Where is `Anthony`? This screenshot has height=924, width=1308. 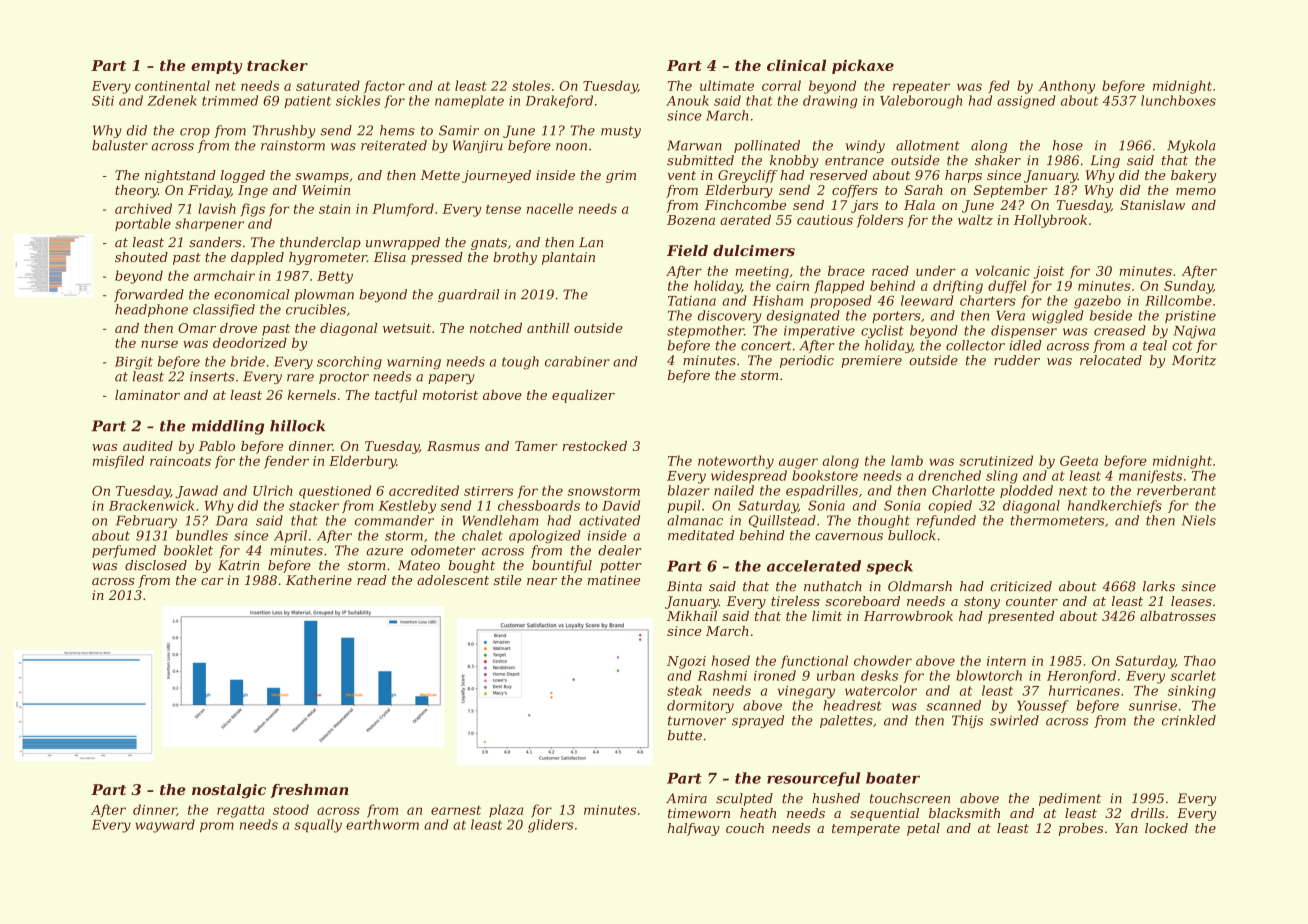 Anthony is located at coordinates (1066, 87).
